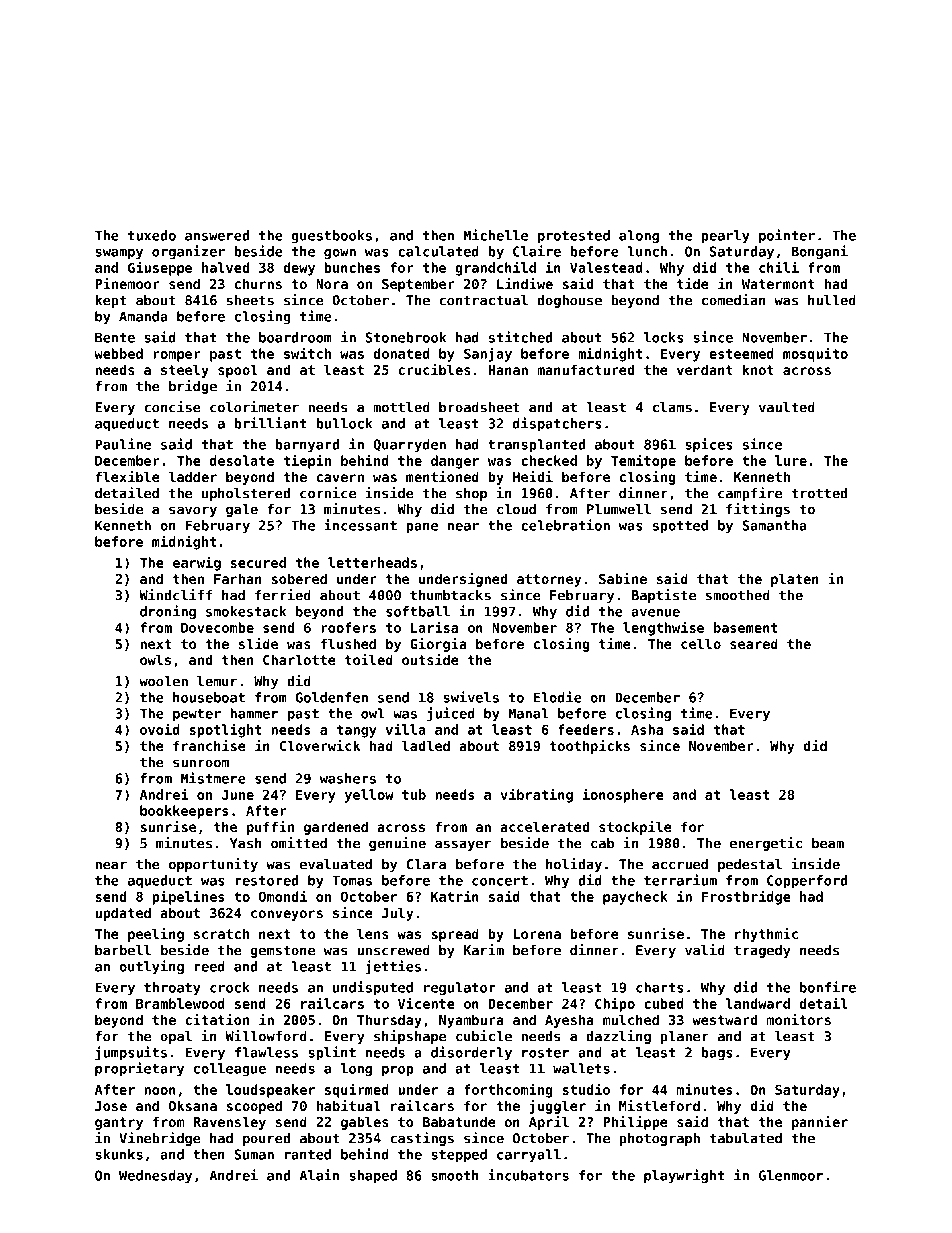  I want to click on manufactured, so click(585, 369).
